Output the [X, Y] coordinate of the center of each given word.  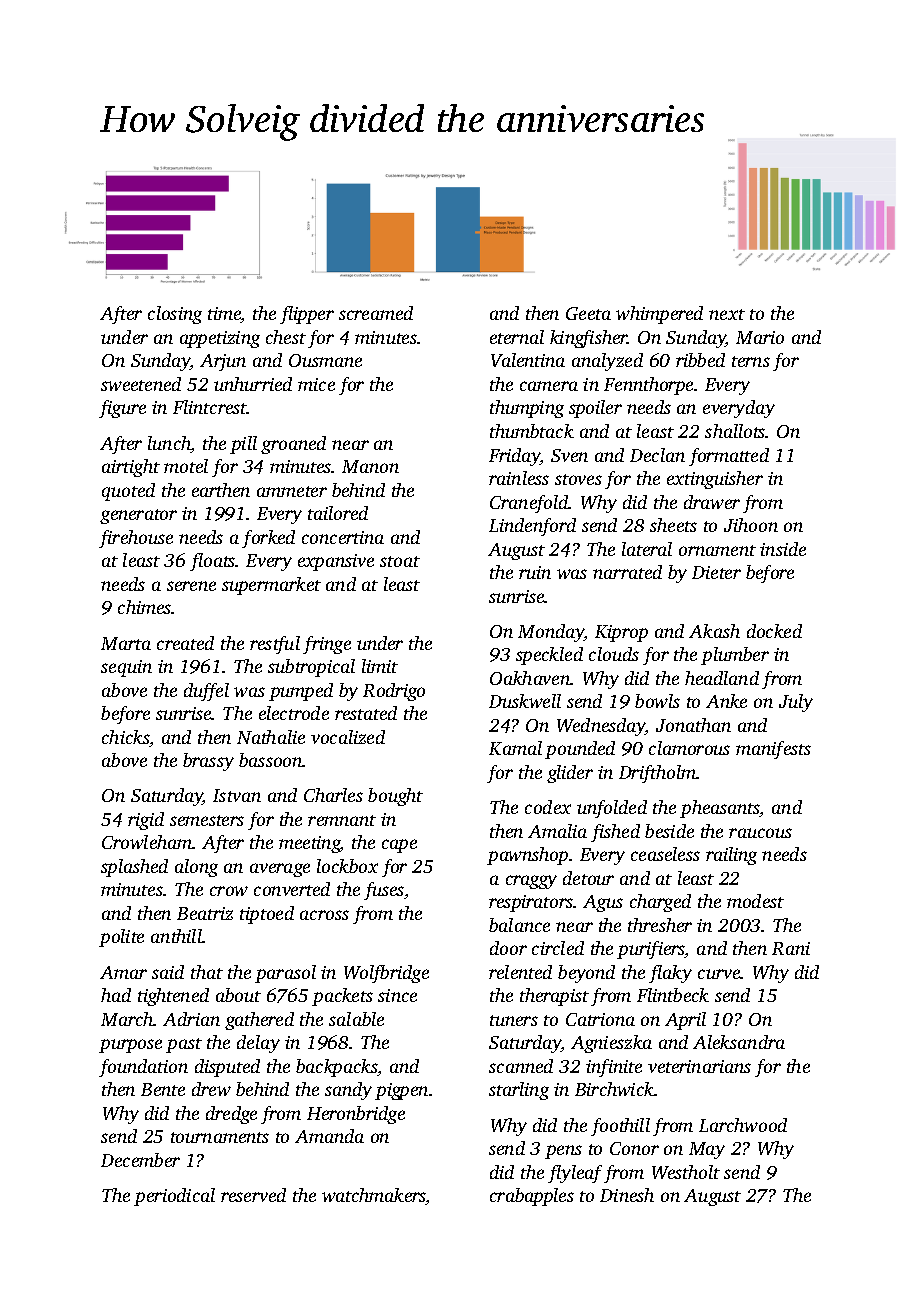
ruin [535, 572]
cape [399, 846]
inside [783, 549]
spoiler [595, 409]
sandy [348, 1091]
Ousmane [325, 360]
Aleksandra [739, 1042]
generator [138, 516]
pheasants [720, 809]
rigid [146, 821]
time [224, 315]
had [116, 995]
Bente [163, 1089]
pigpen [401, 1091]
